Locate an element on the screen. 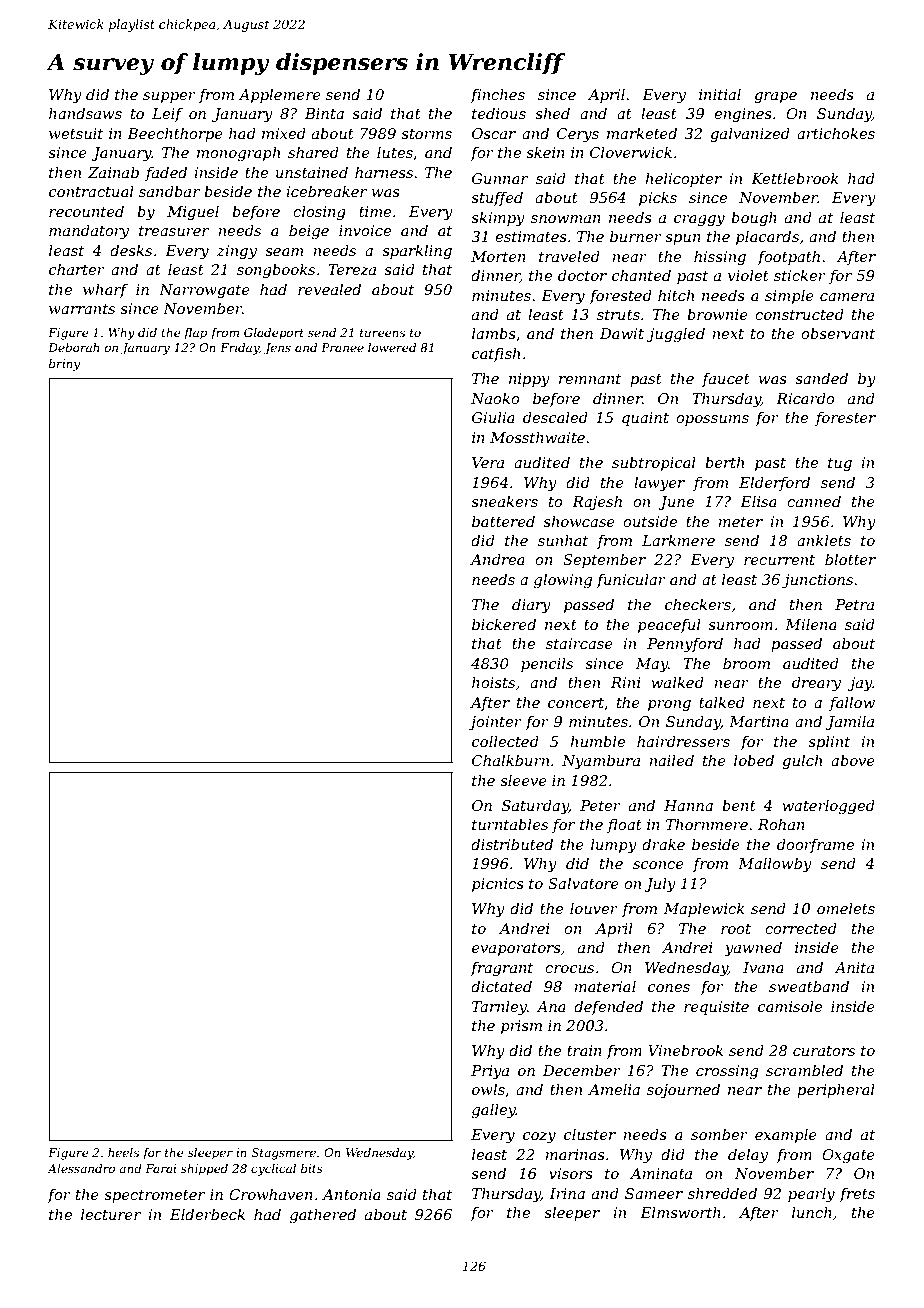  jay is located at coordinates (860, 684).
